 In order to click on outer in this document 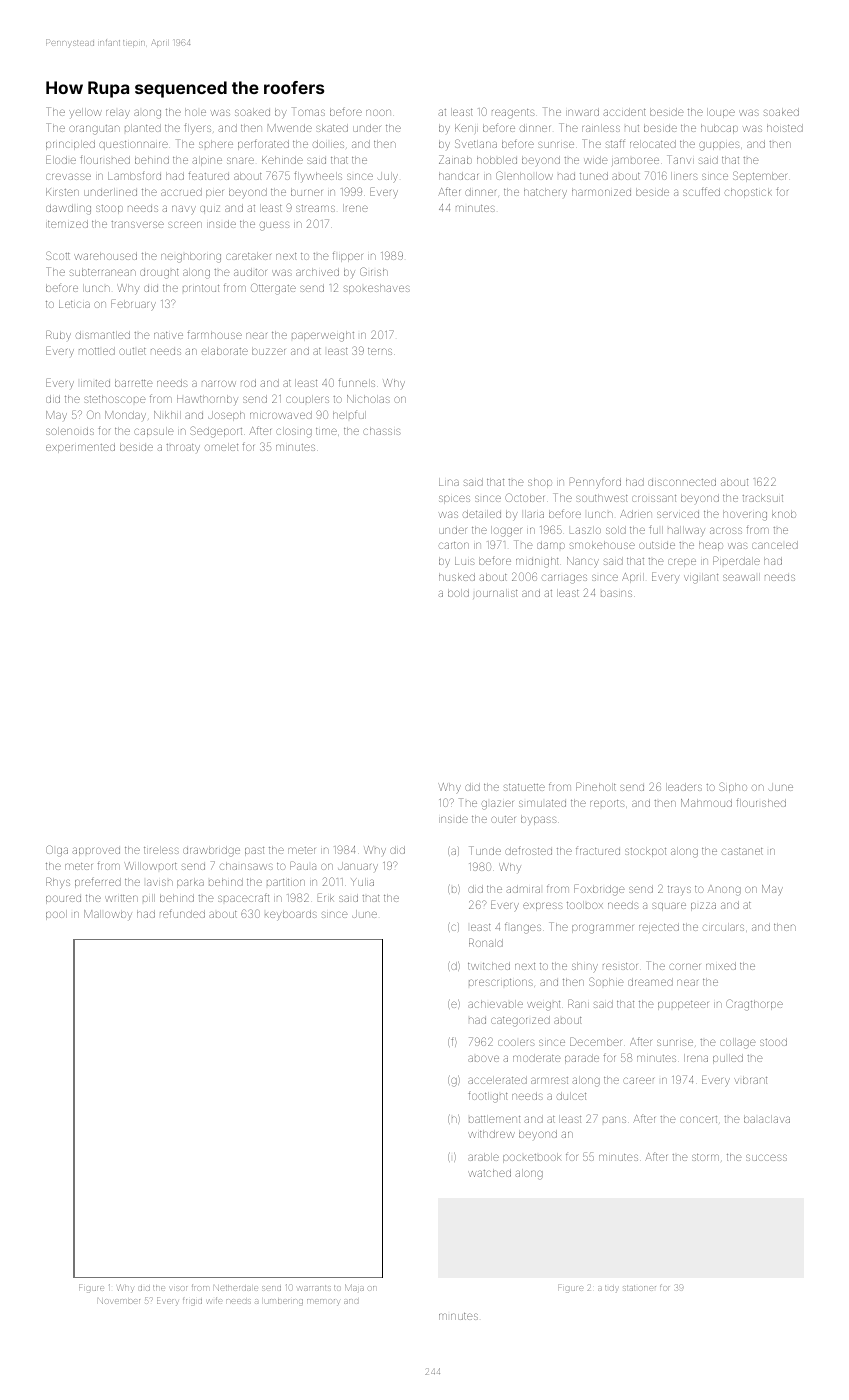, I will do `click(503, 819)`.
